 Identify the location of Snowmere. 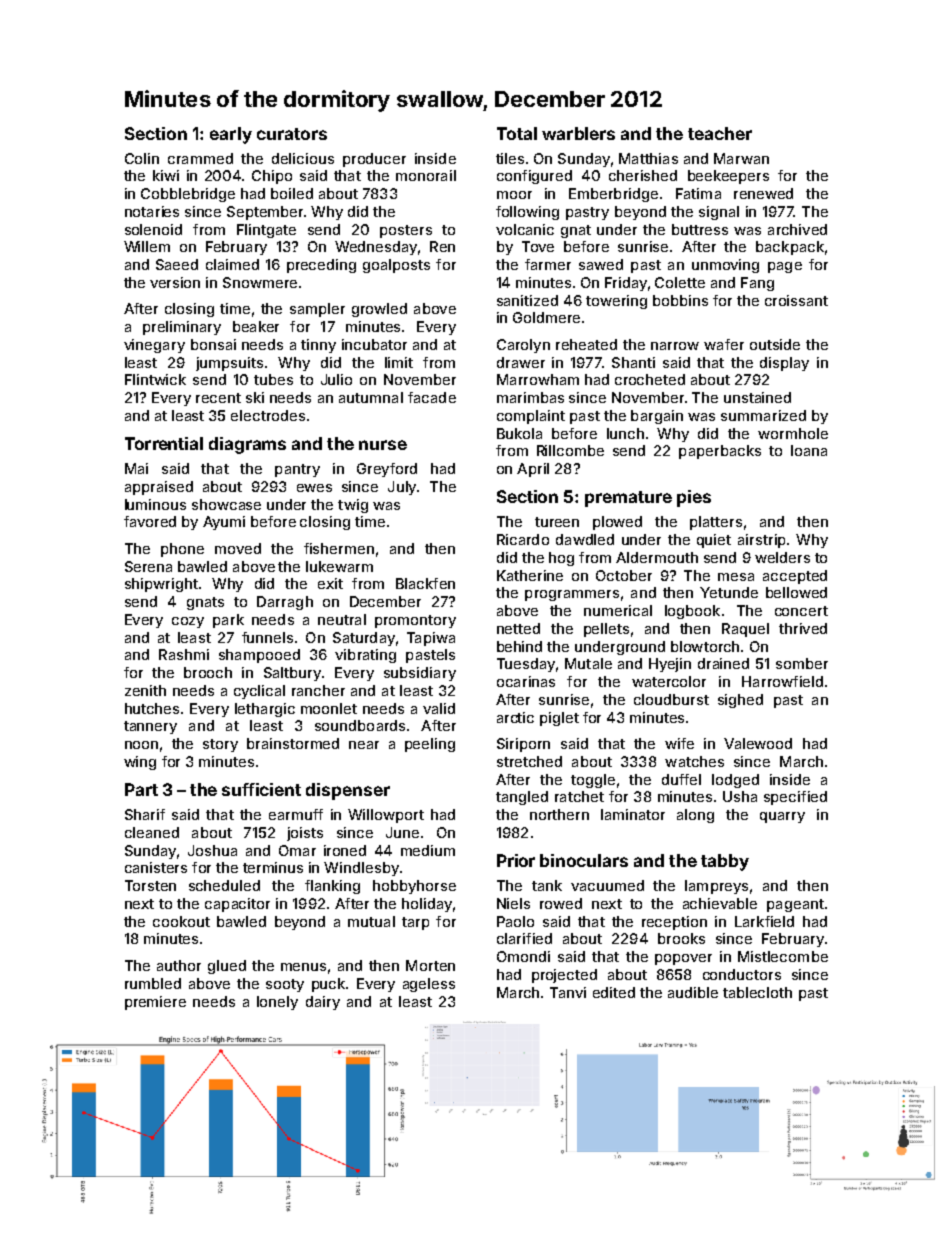
(260, 282).
